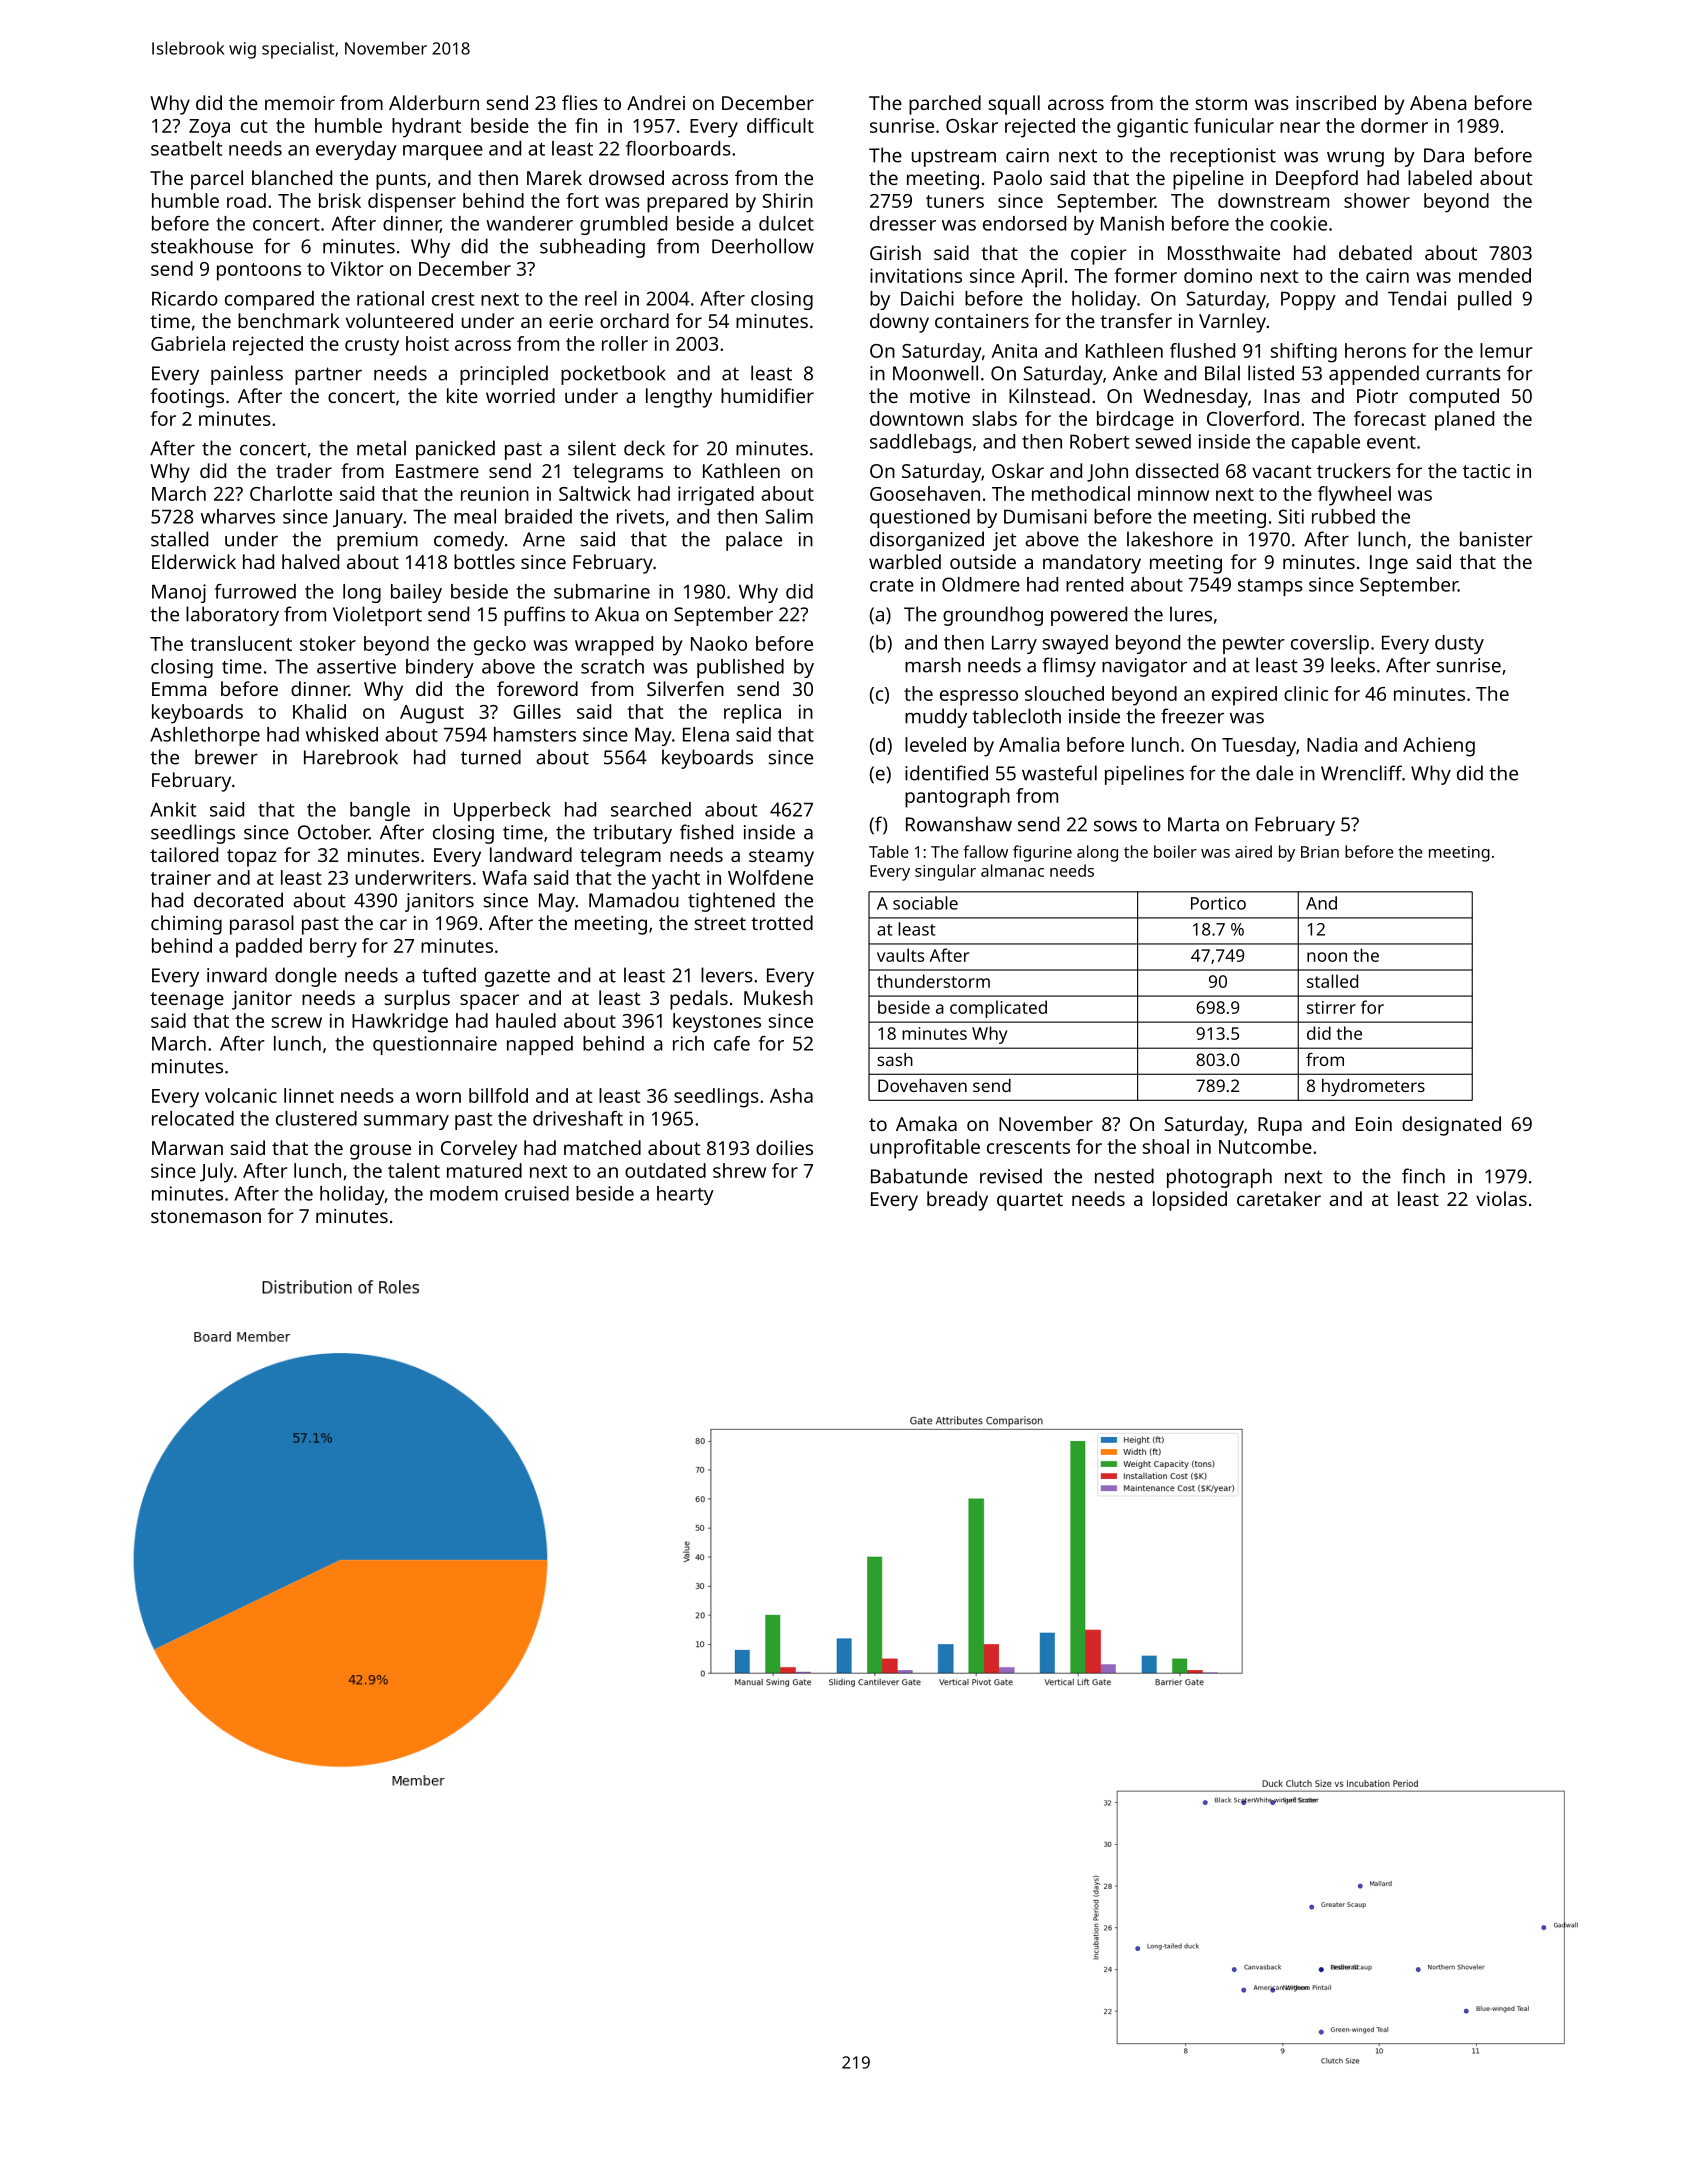 The height and width of the document is (2178, 1683). What do you see at coordinates (957, 1201) in the document?
I see `bready` at bounding box center [957, 1201].
